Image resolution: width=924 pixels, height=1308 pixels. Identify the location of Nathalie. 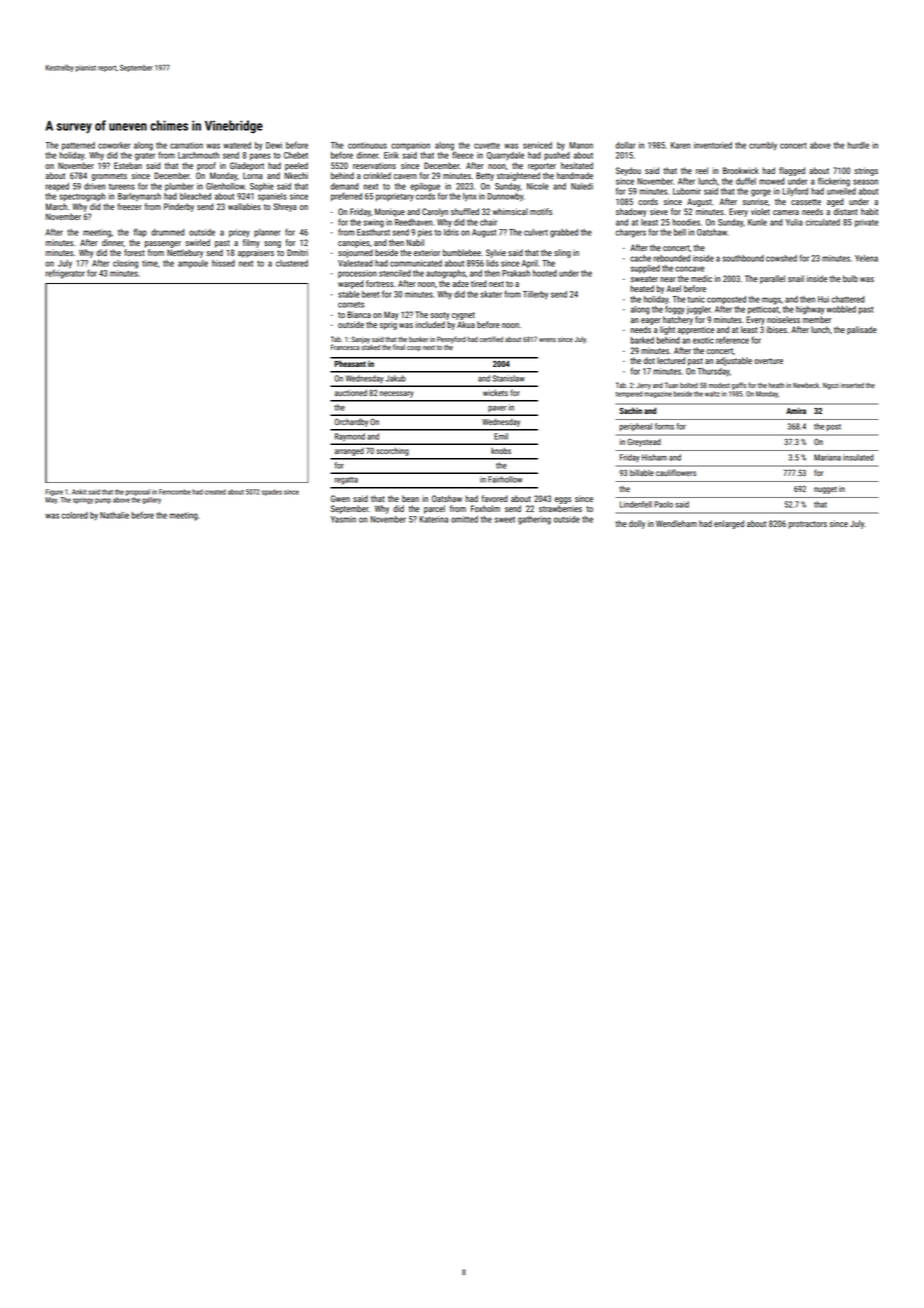
(114, 515).
